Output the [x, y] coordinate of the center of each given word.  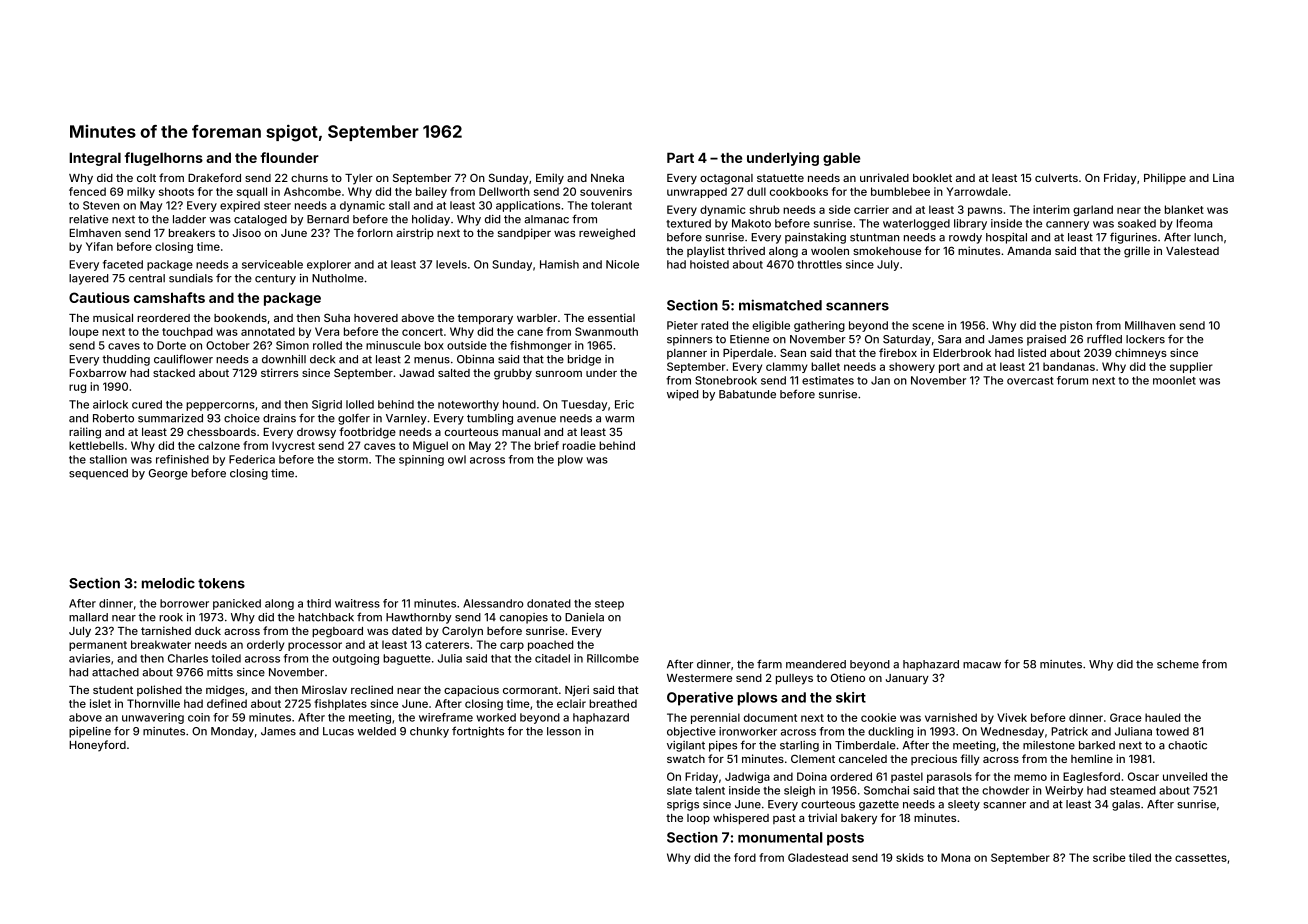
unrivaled [884, 177]
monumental [780, 837]
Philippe [1165, 178]
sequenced [98, 474]
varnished [951, 717]
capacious [471, 691]
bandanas [1069, 366]
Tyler [359, 179]
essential [611, 317]
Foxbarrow [98, 373]
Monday [232, 732]
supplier [1191, 367]
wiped [682, 395]
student [113, 690]
